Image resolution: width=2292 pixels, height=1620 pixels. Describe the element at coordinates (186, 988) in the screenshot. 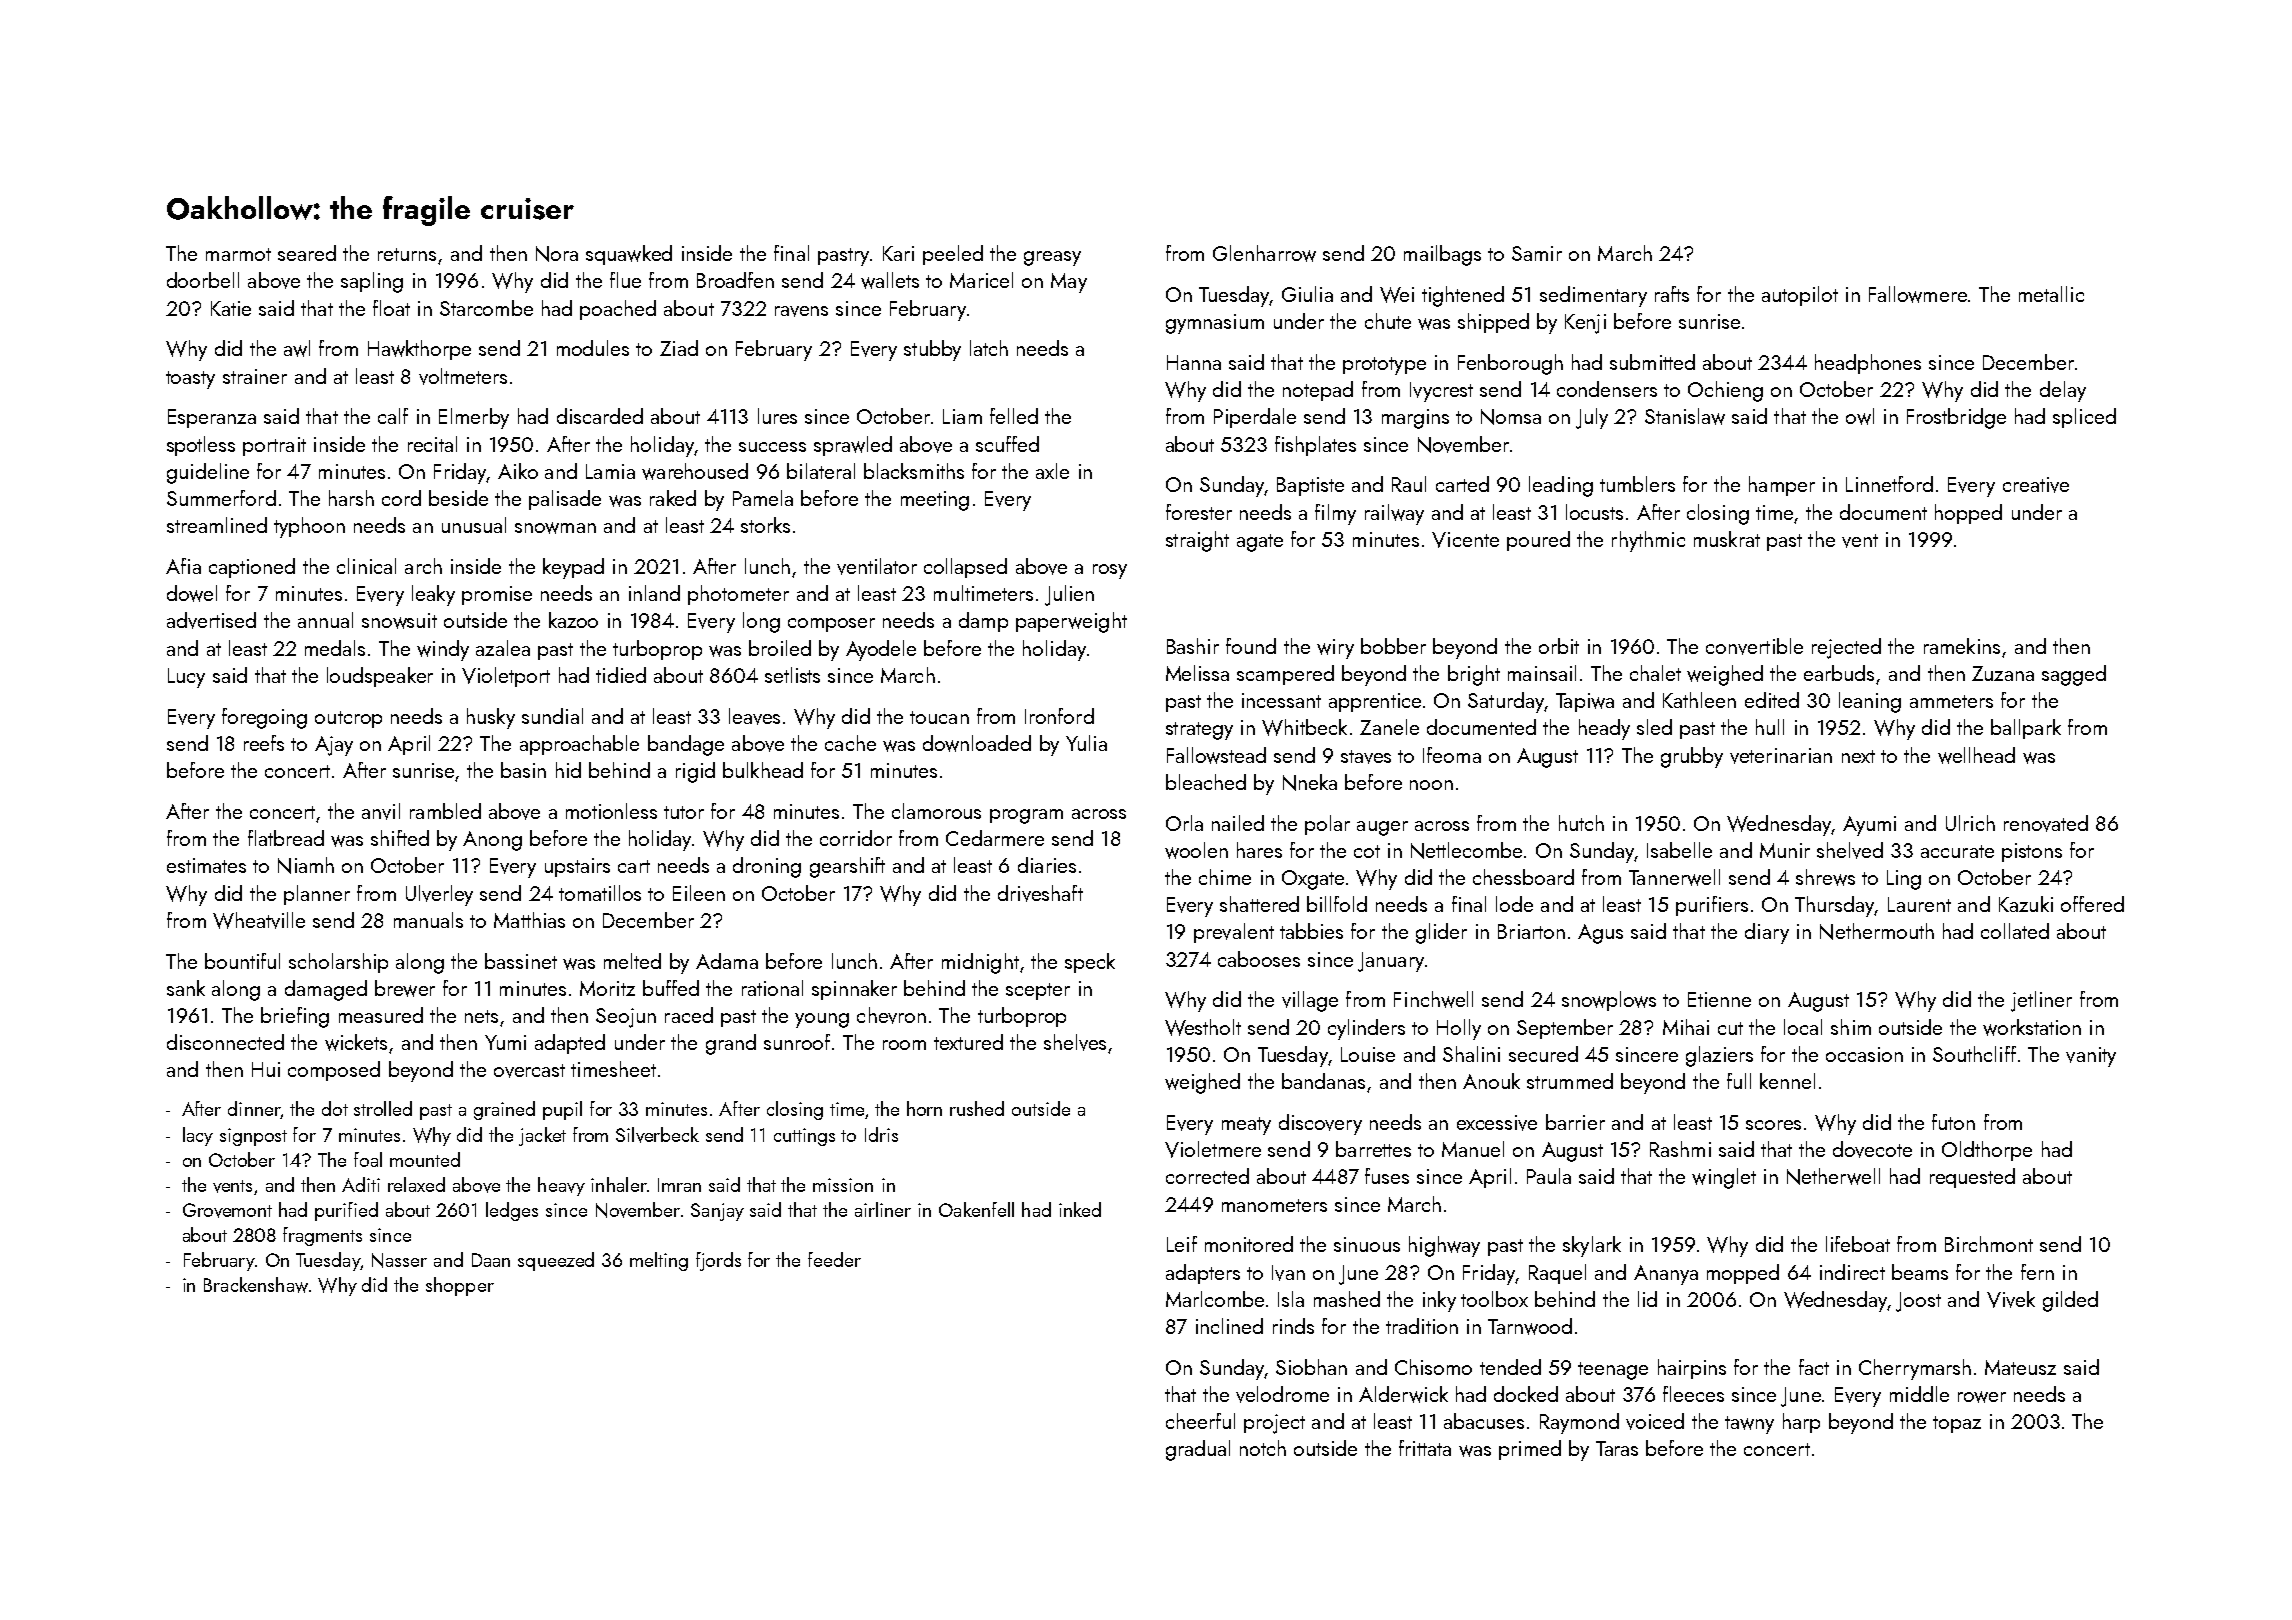

I see `sank` at that location.
